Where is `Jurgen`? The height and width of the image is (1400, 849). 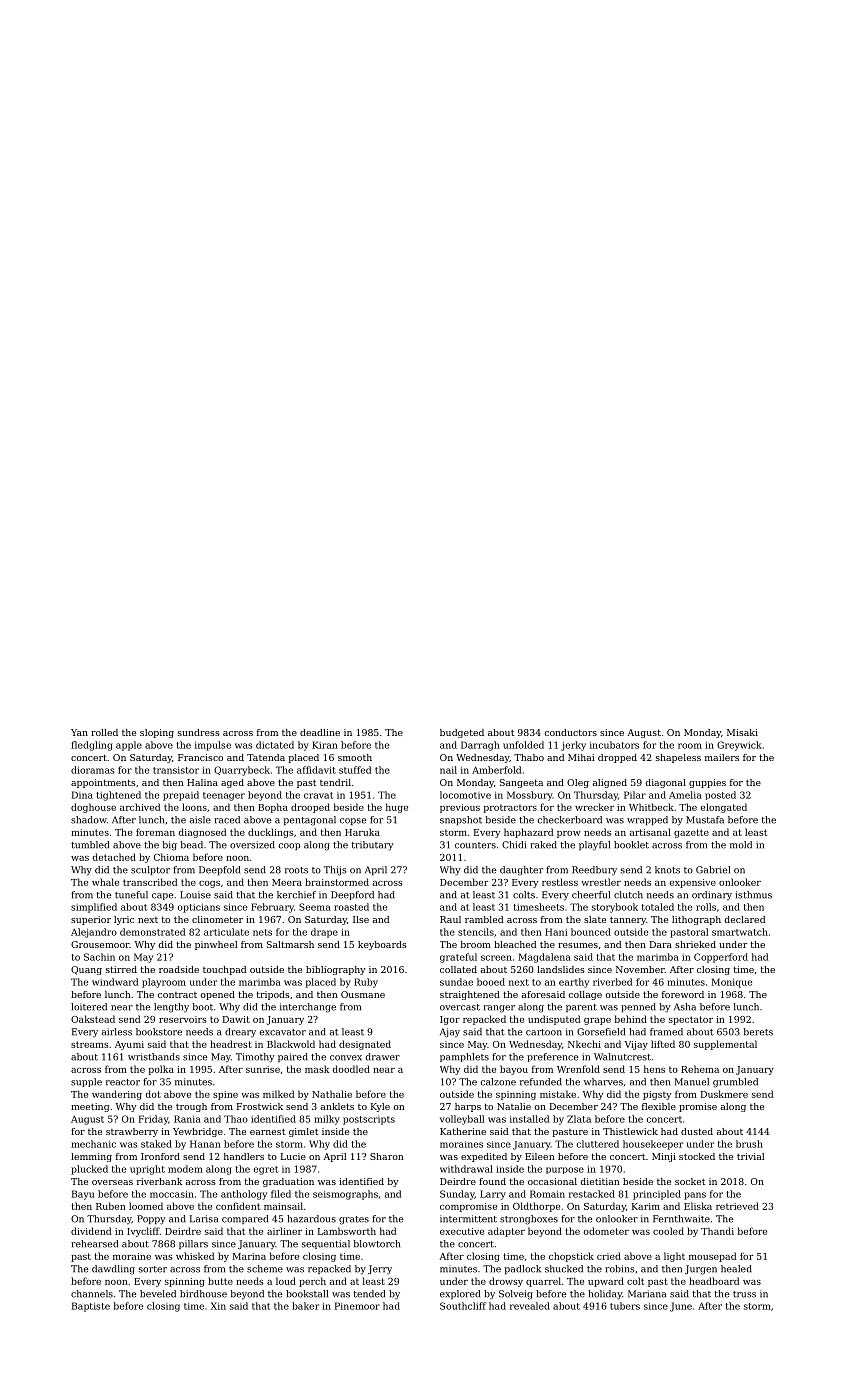 Jurgen is located at coordinates (701, 1270).
